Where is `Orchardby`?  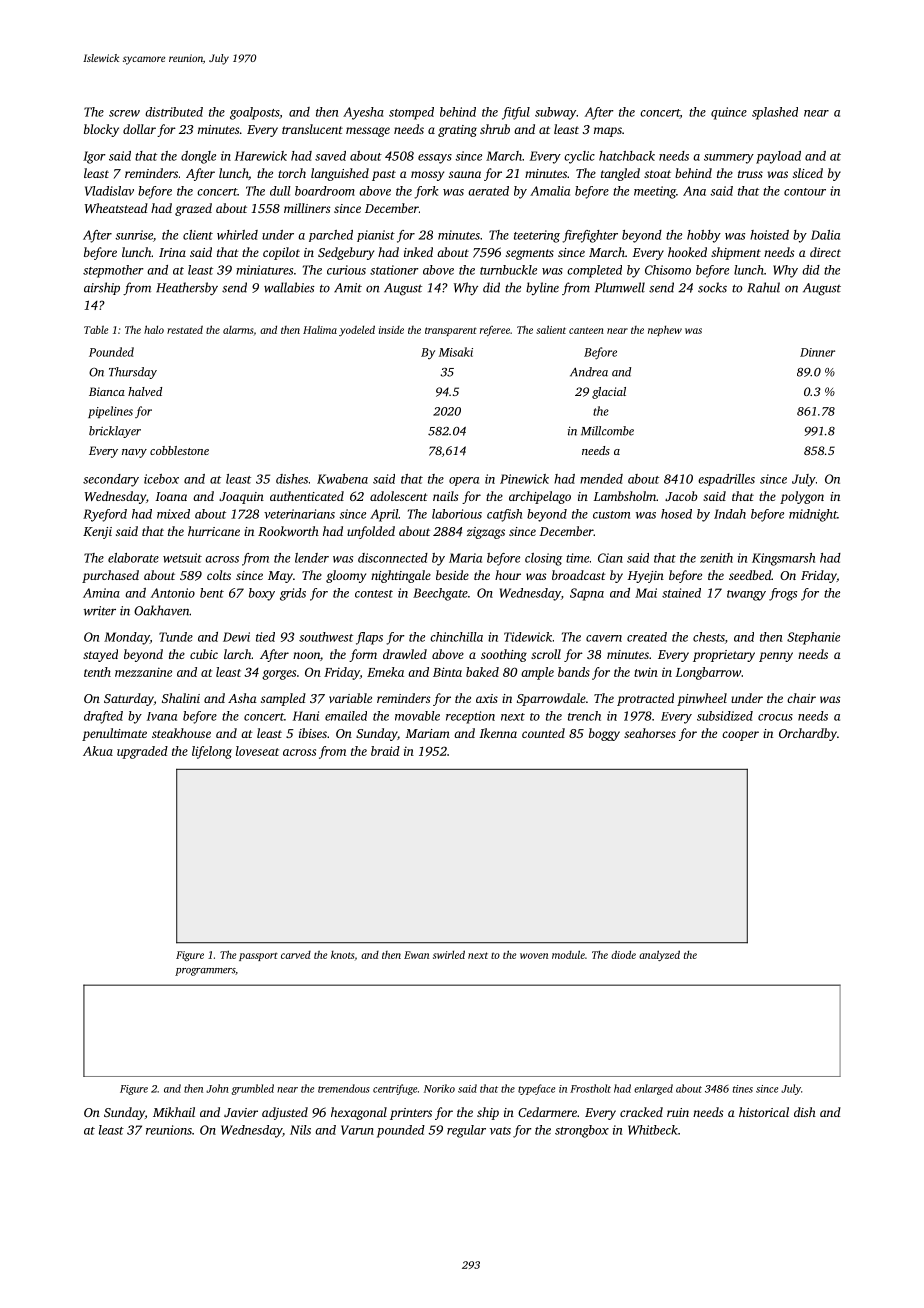
Orchardby is located at coordinates (808, 734).
